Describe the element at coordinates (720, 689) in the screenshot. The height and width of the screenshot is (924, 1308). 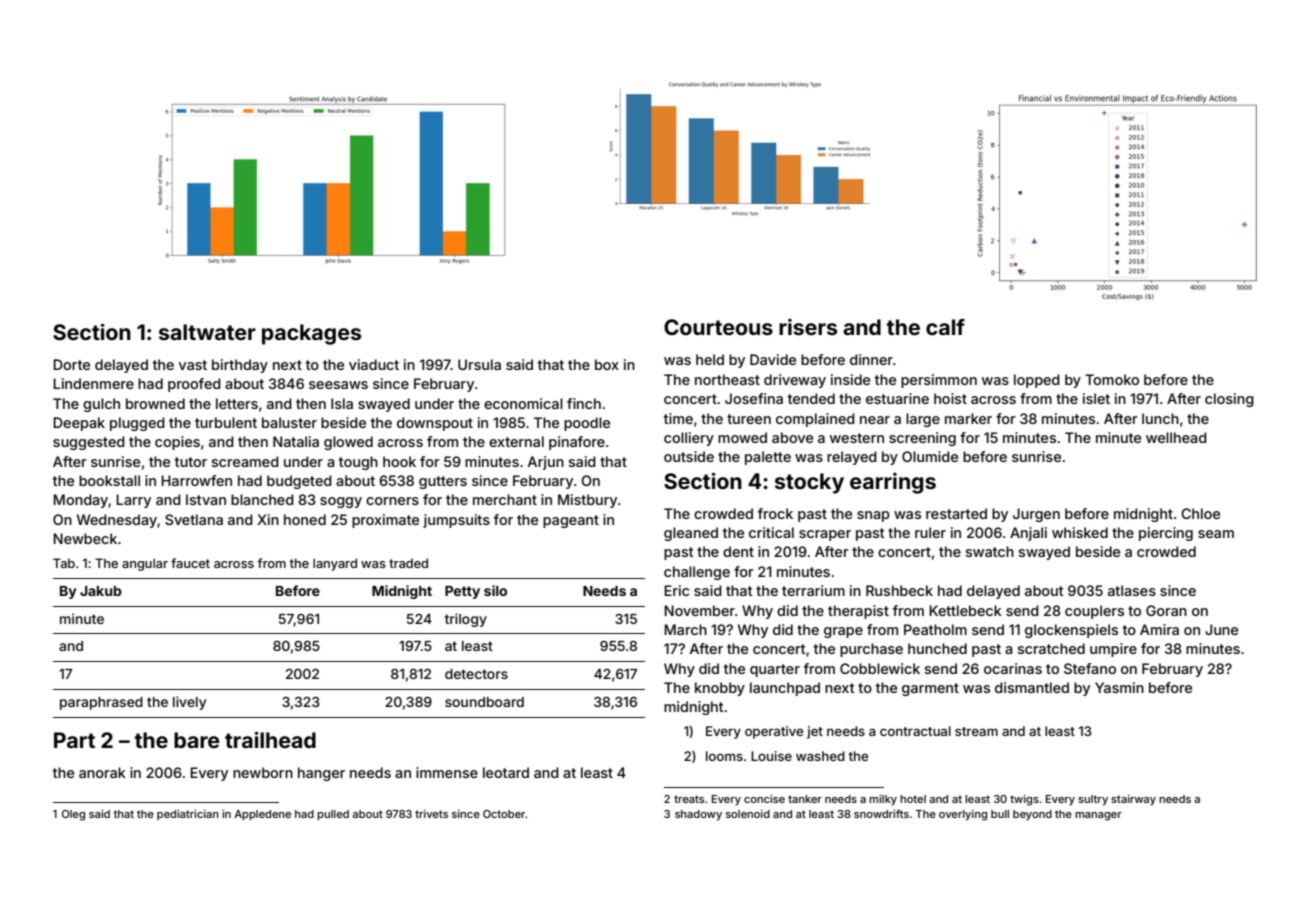
I see `knobby` at that location.
